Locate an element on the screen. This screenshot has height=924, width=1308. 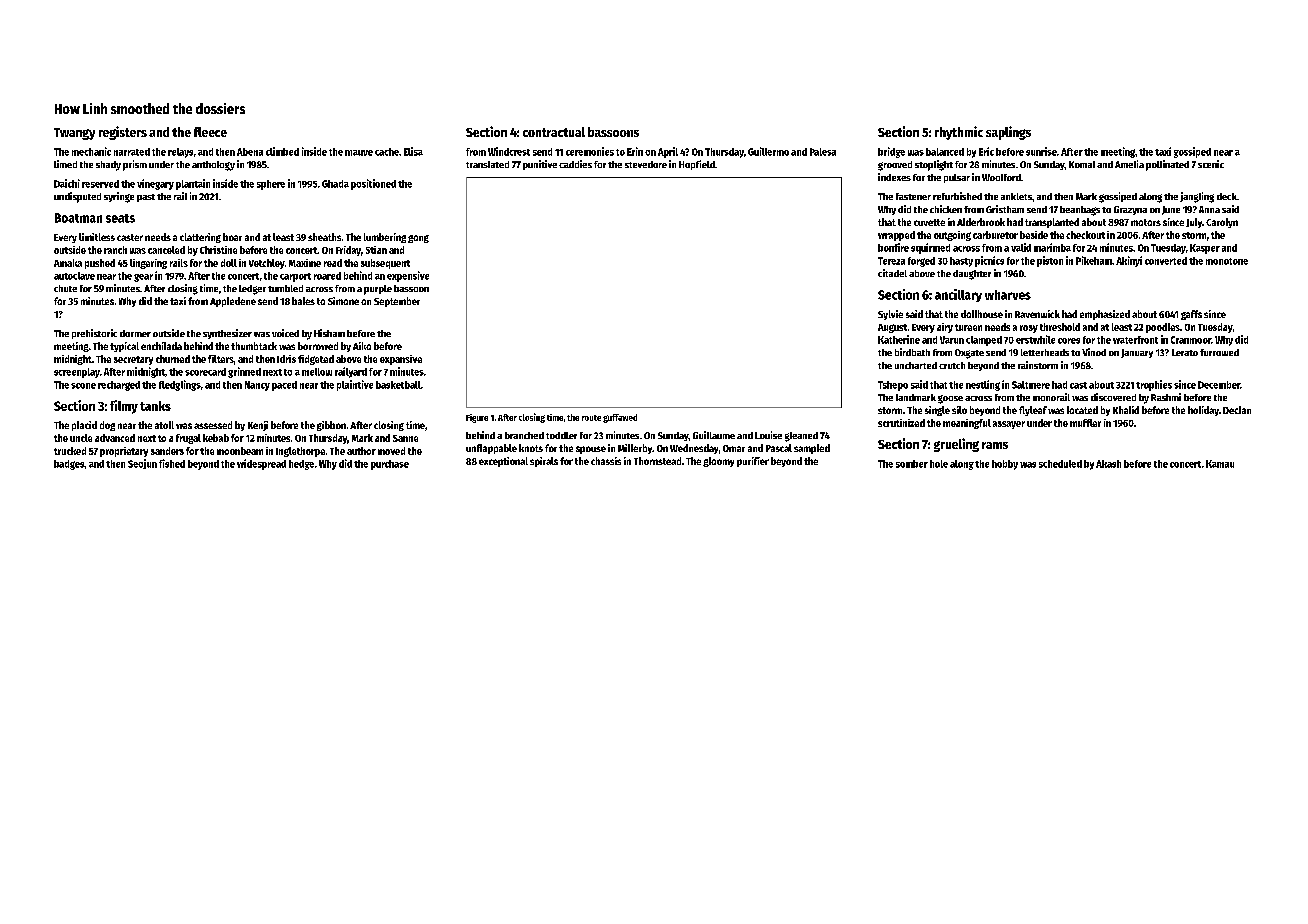
author is located at coordinates (361, 451).
